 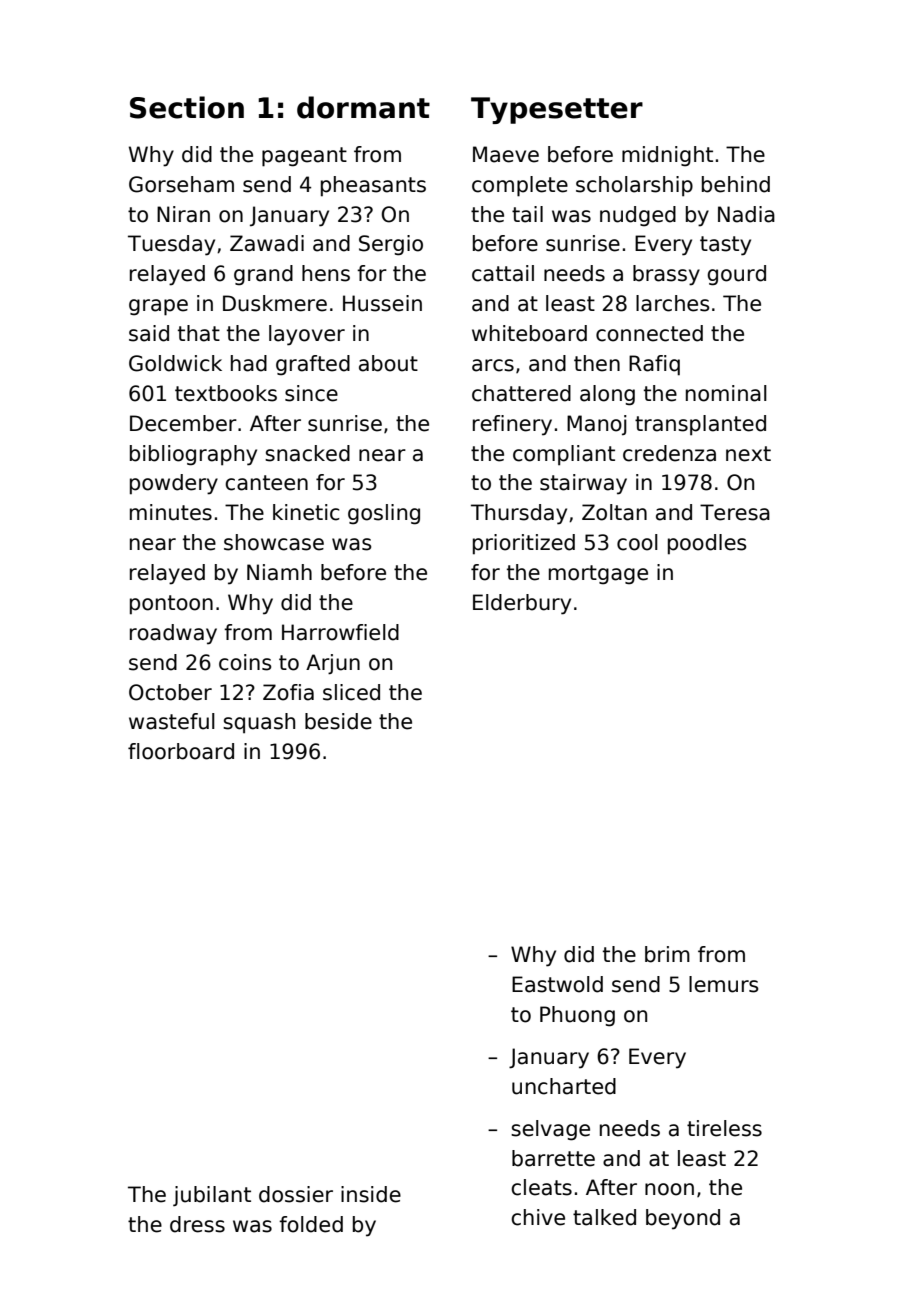 What do you see at coordinates (667, 954) in the image?
I see `brim` at bounding box center [667, 954].
